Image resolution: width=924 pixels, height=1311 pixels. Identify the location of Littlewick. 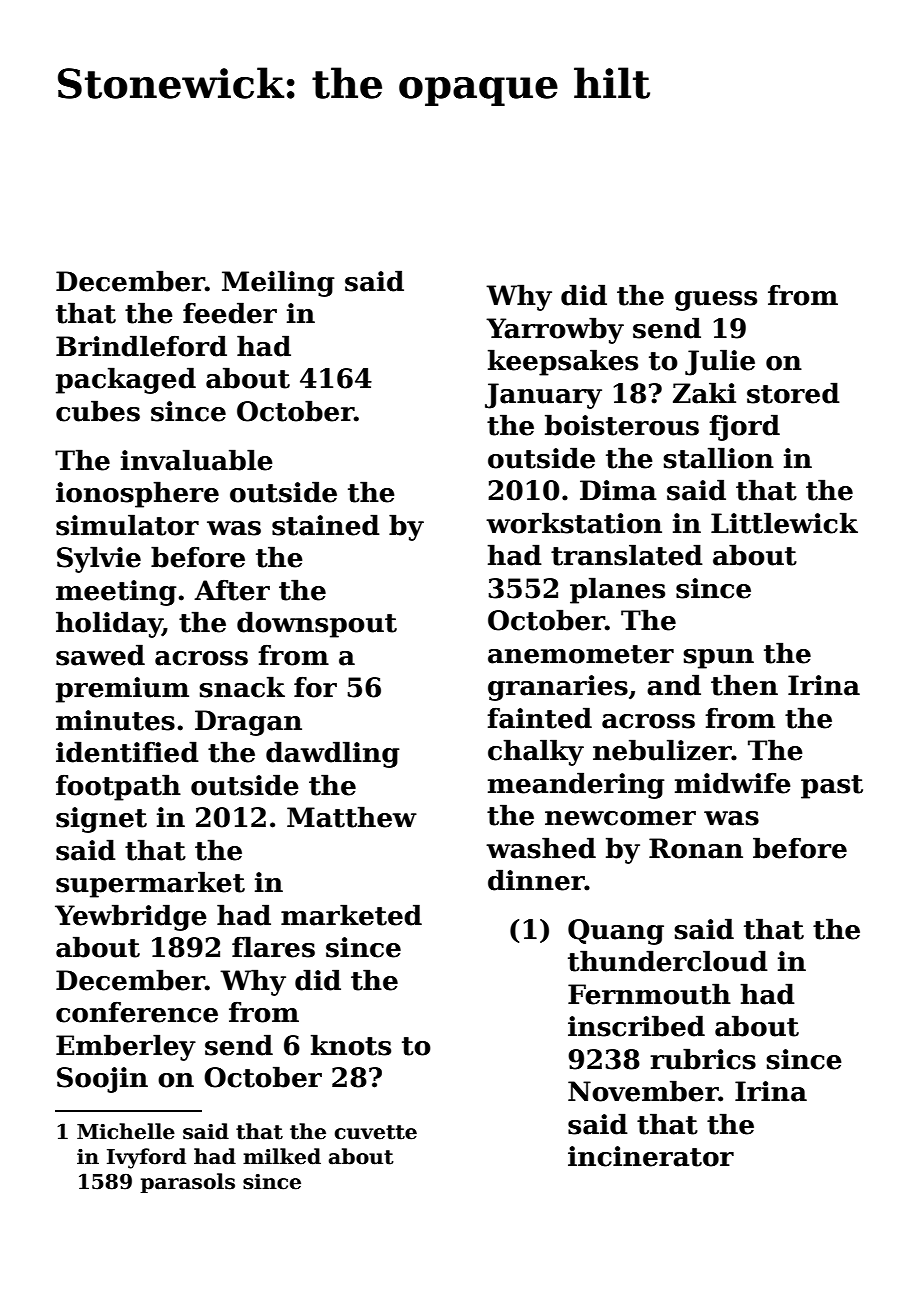
(784, 523).
